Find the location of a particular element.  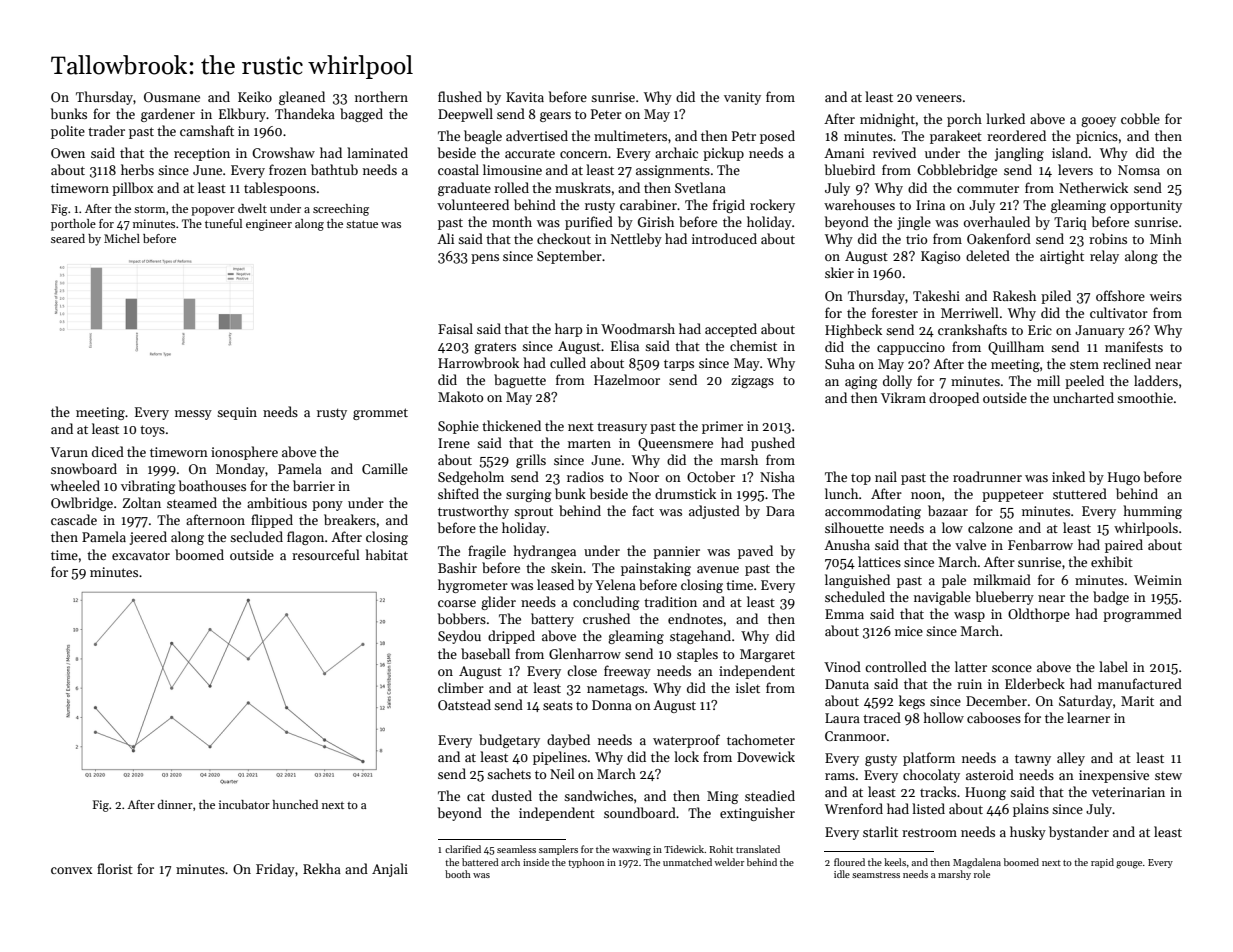

drooped is located at coordinates (954, 399).
